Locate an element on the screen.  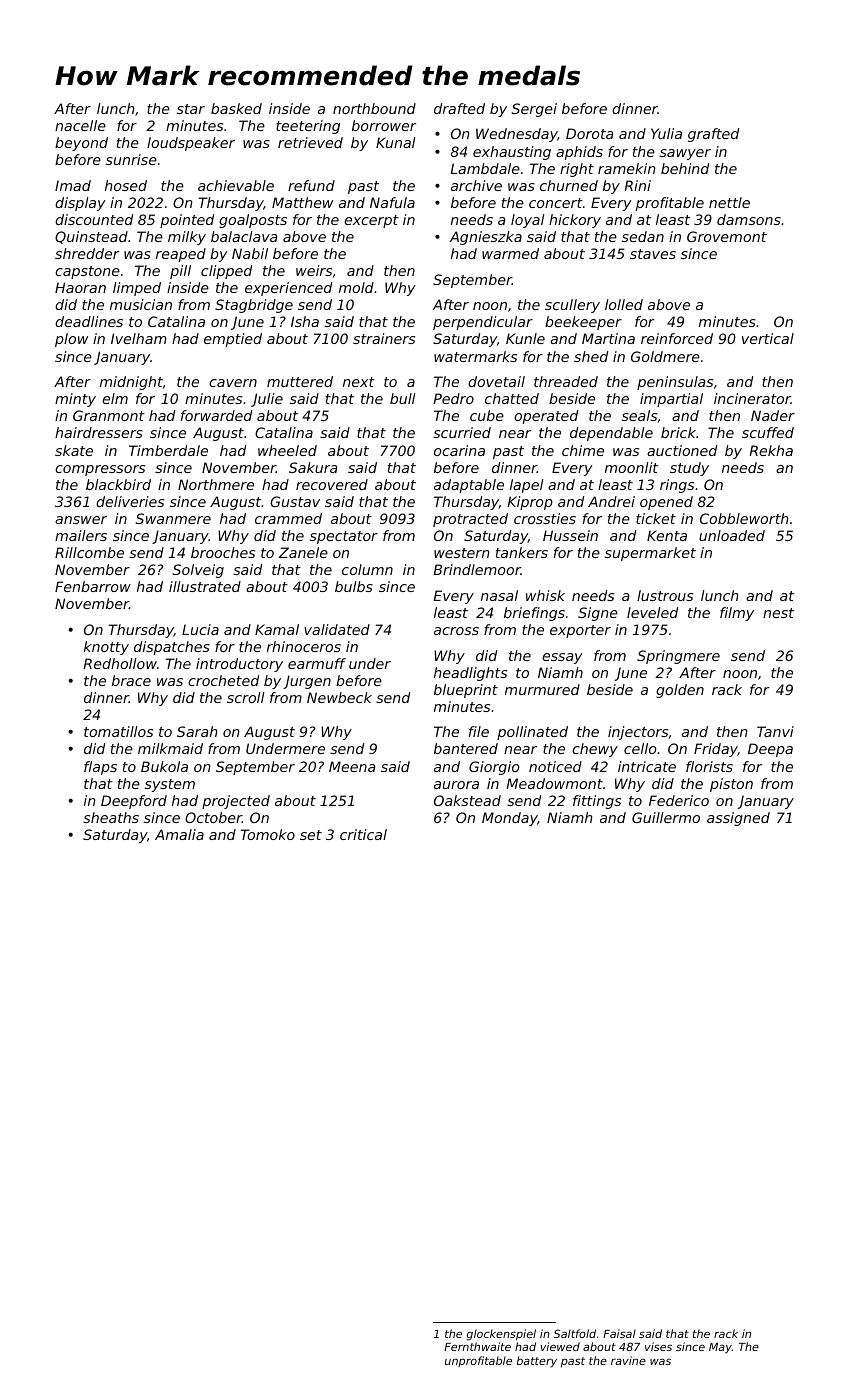
achievable is located at coordinates (236, 185).
